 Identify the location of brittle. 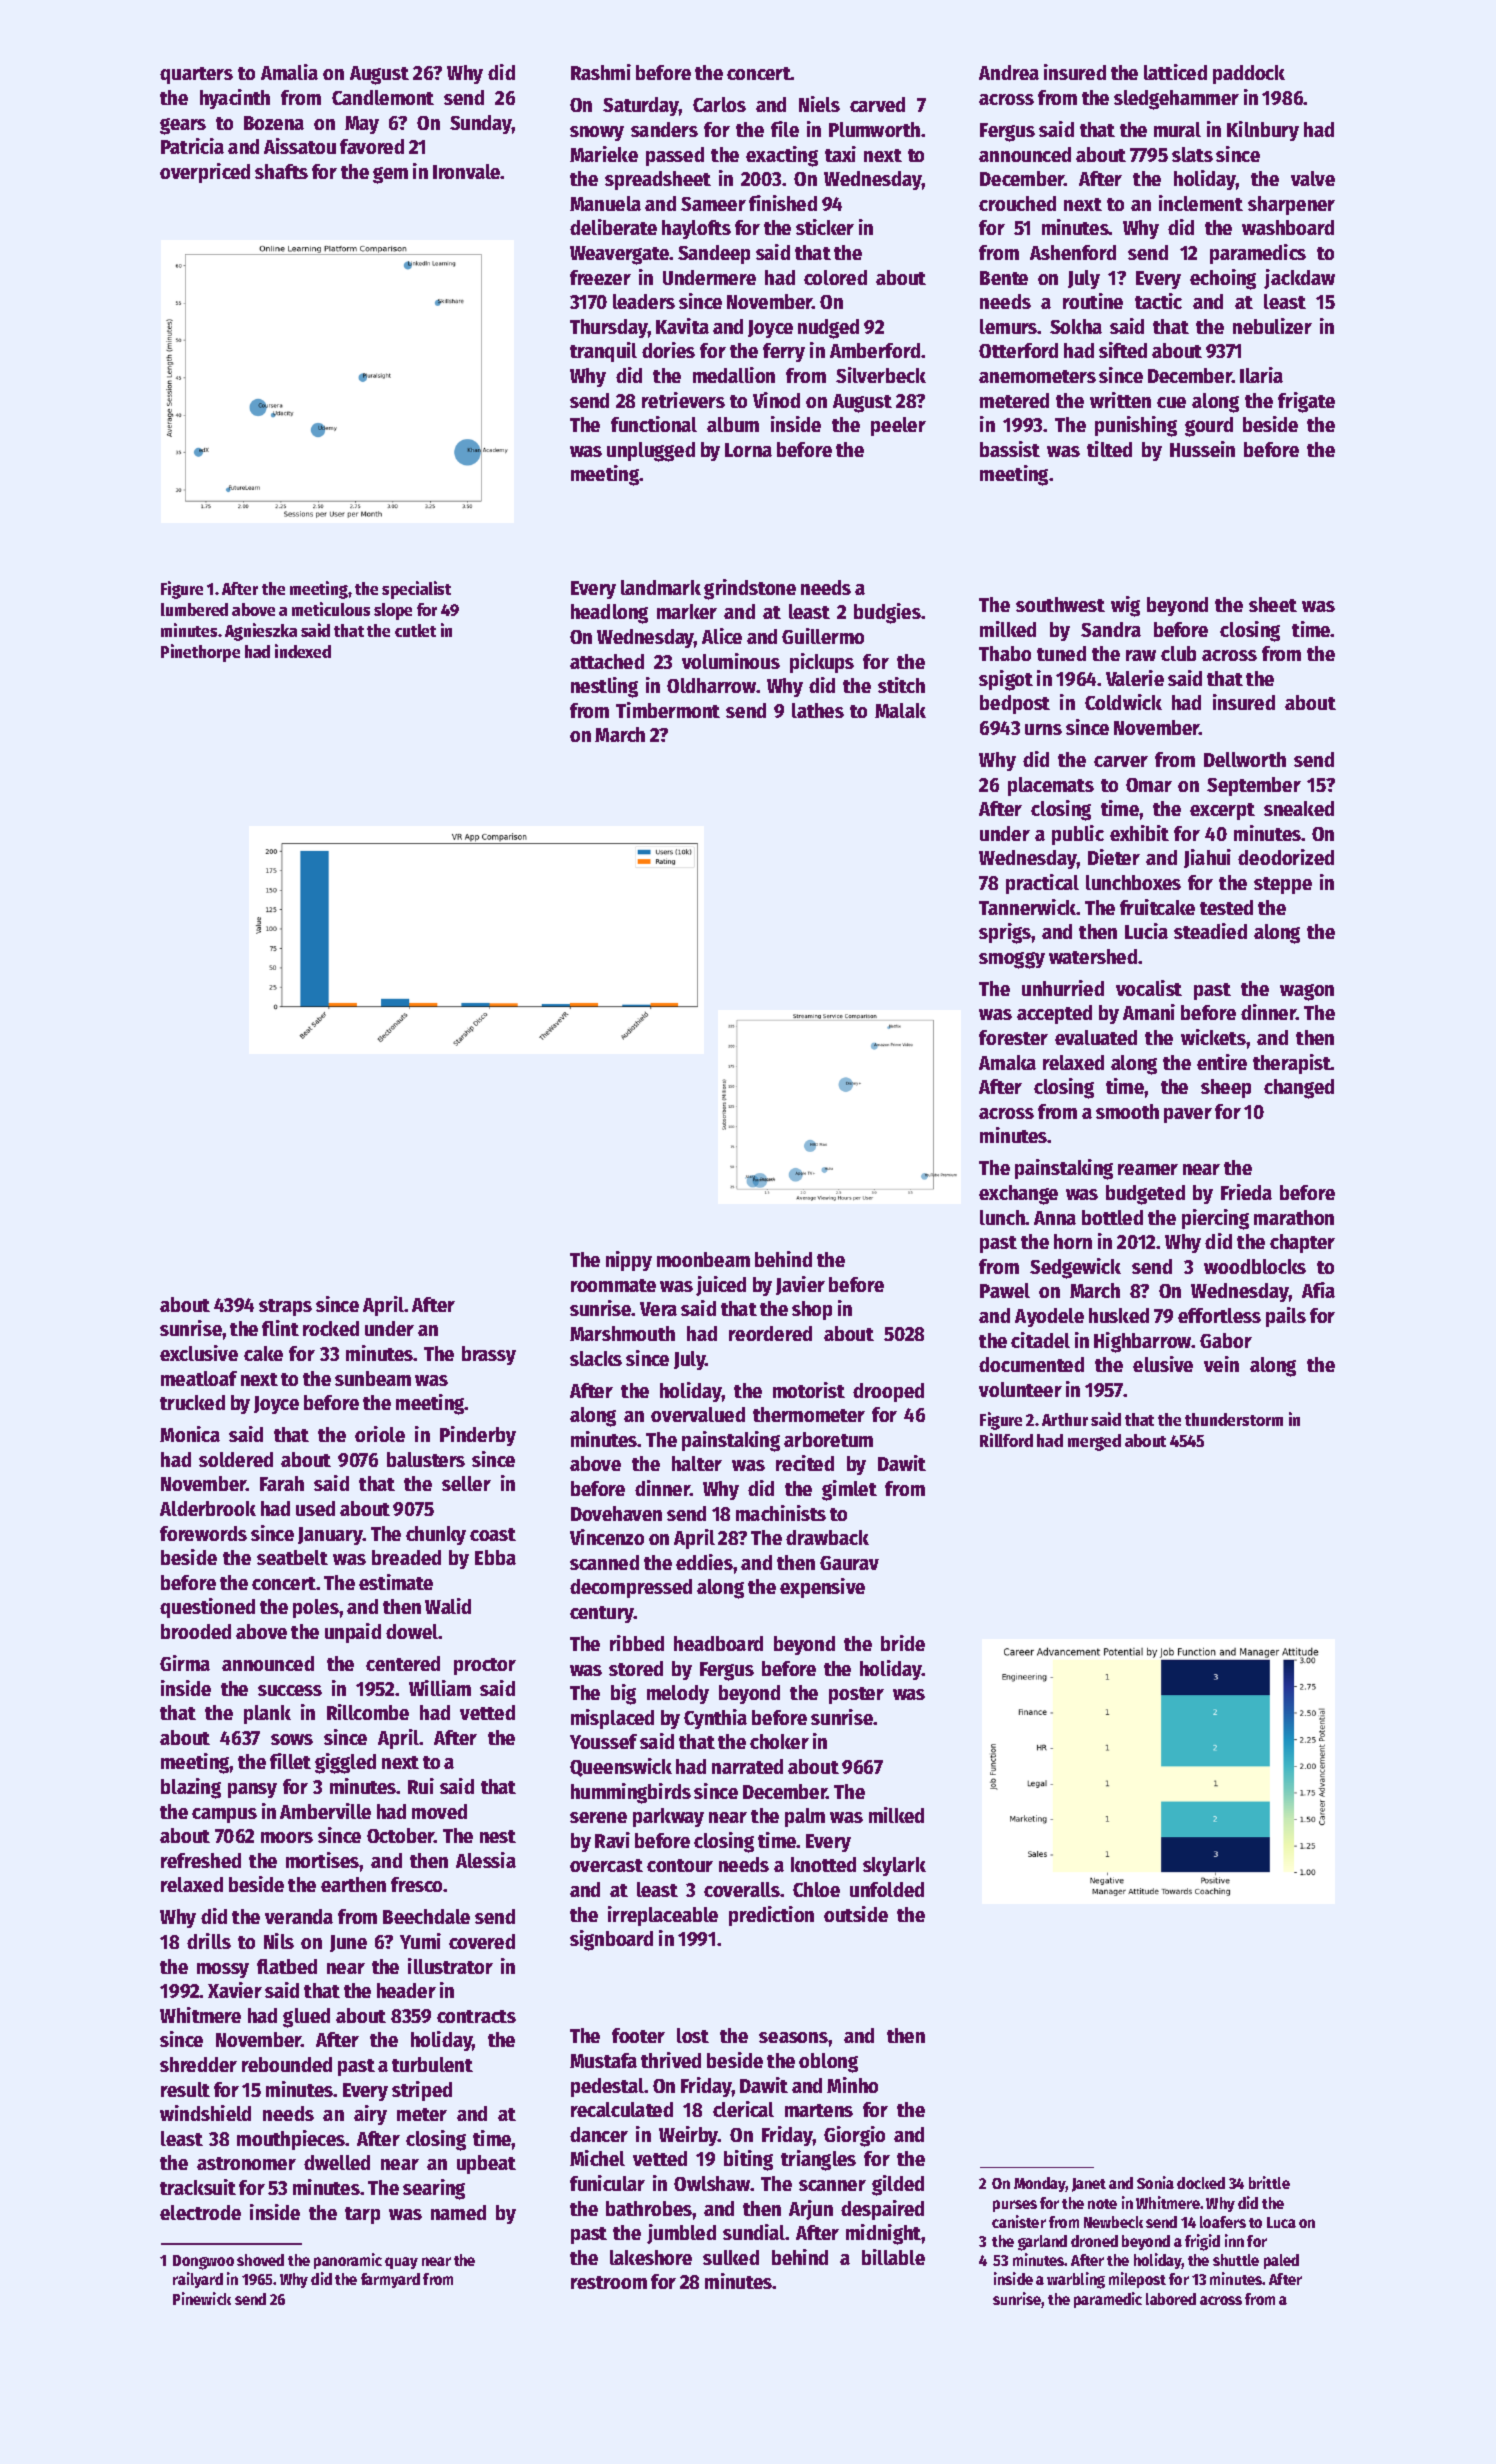
(1269, 2182).
